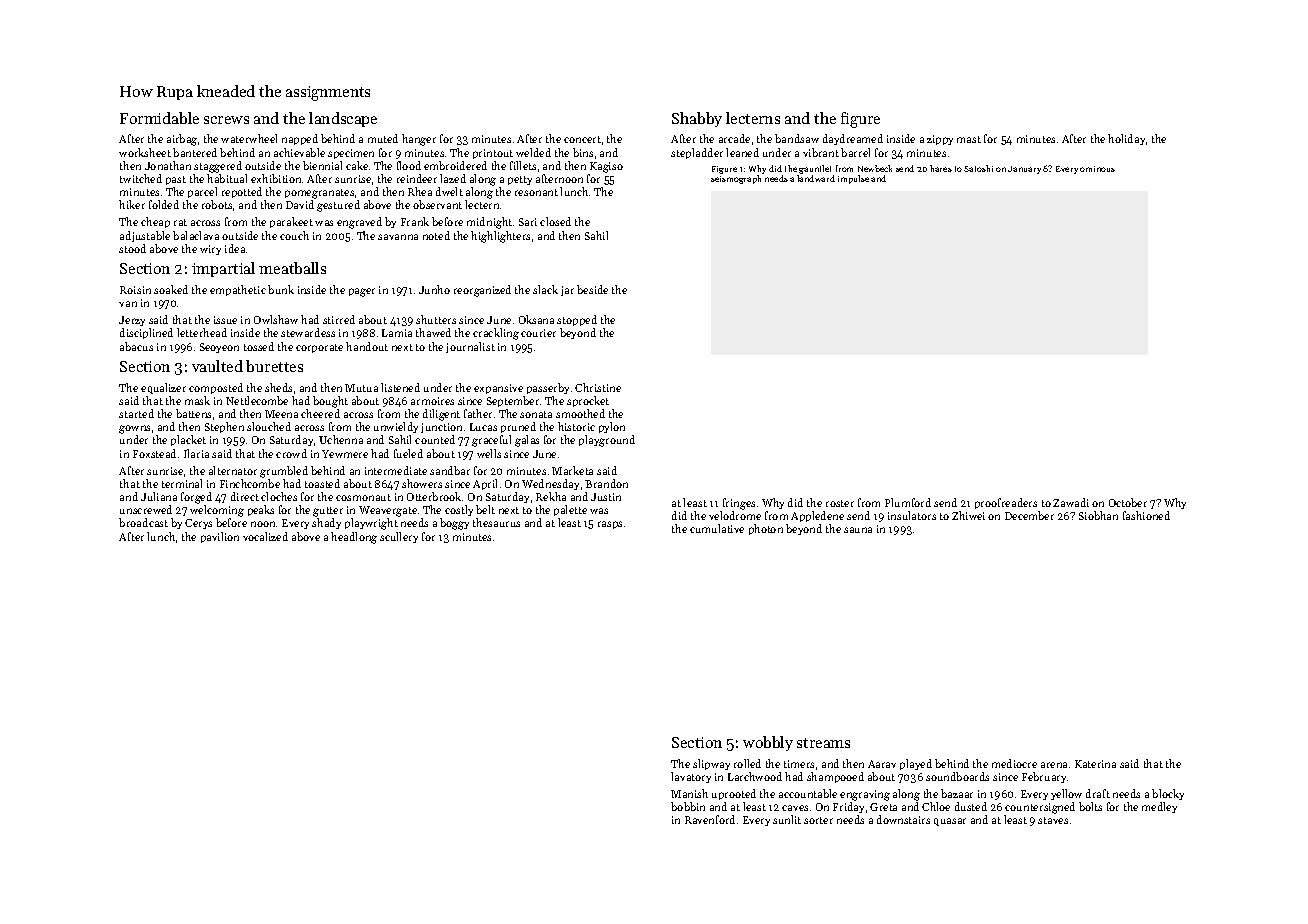  What do you see at coordinates (132, 204) in the image?
I see `hiker` at bounding box center [132, 204].
